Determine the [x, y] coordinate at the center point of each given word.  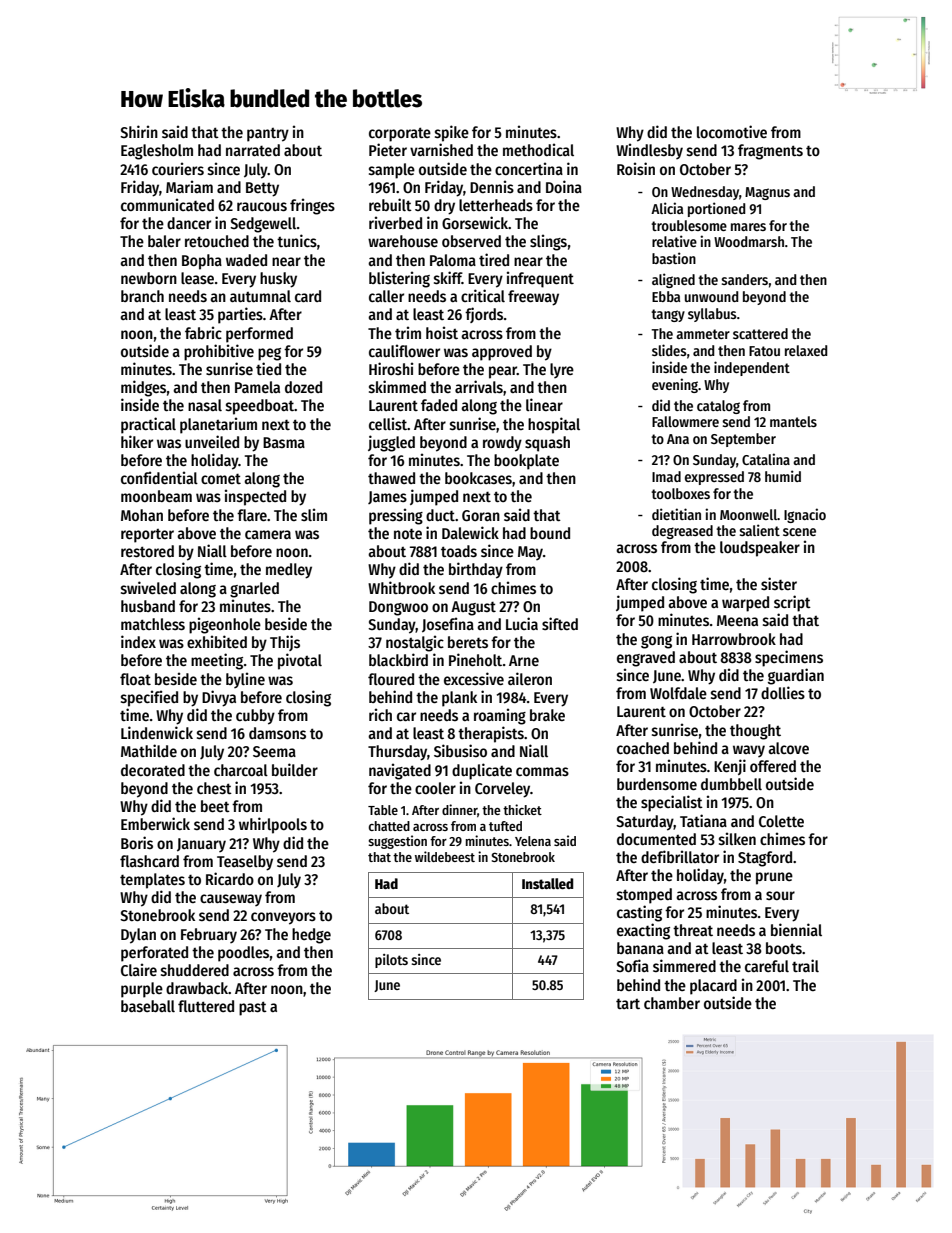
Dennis [492, 186]
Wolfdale [678, 693]
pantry [268, 135]
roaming [500, 716]
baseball [148, 1006]
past [253, 1008]
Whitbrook [401, 587]
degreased [682, 532]
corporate [400, 134]
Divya [219, 698]
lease [197, 278]
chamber [672, 1003]
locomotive [732, 131]
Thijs [285, 643]
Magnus [767, 193]
